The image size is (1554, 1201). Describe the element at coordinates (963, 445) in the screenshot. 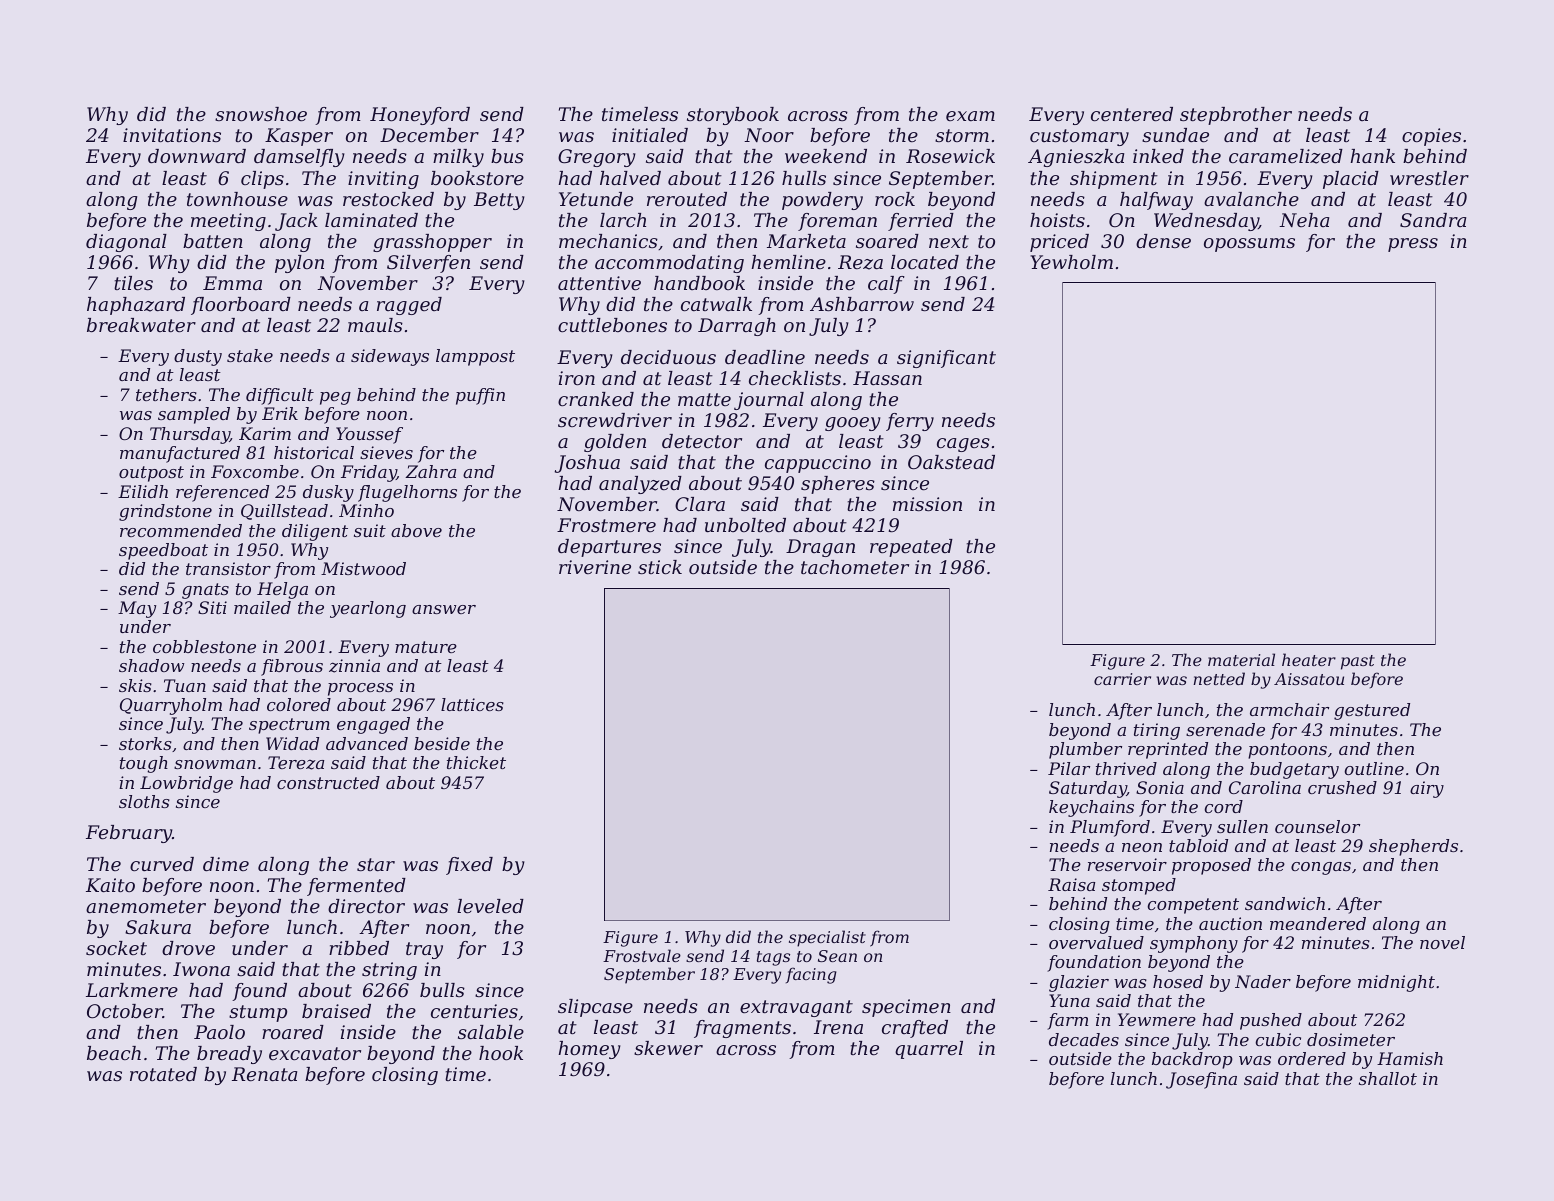

I see `cages` at that location.
